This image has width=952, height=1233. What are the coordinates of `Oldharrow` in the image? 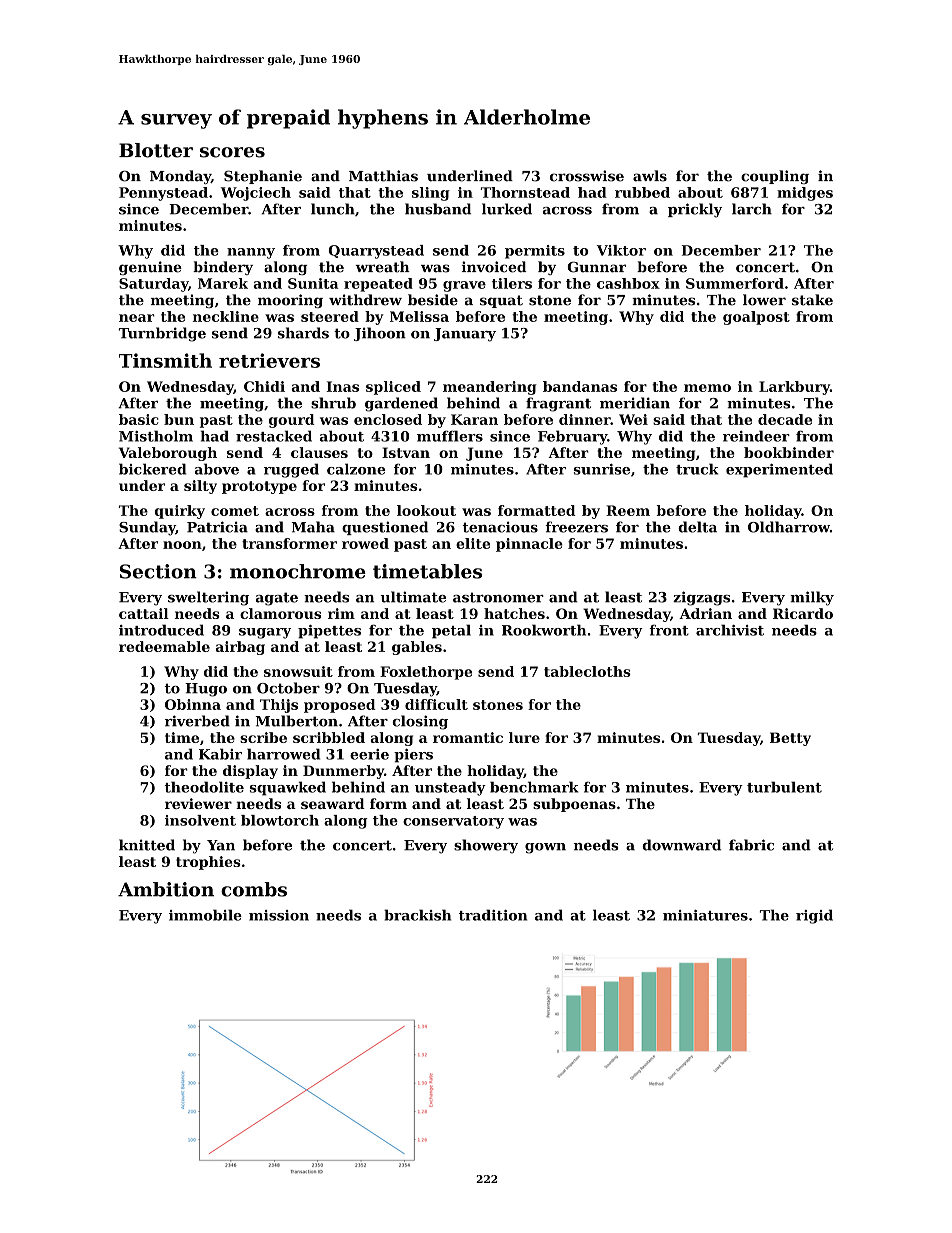 It's located at (789, 527).
